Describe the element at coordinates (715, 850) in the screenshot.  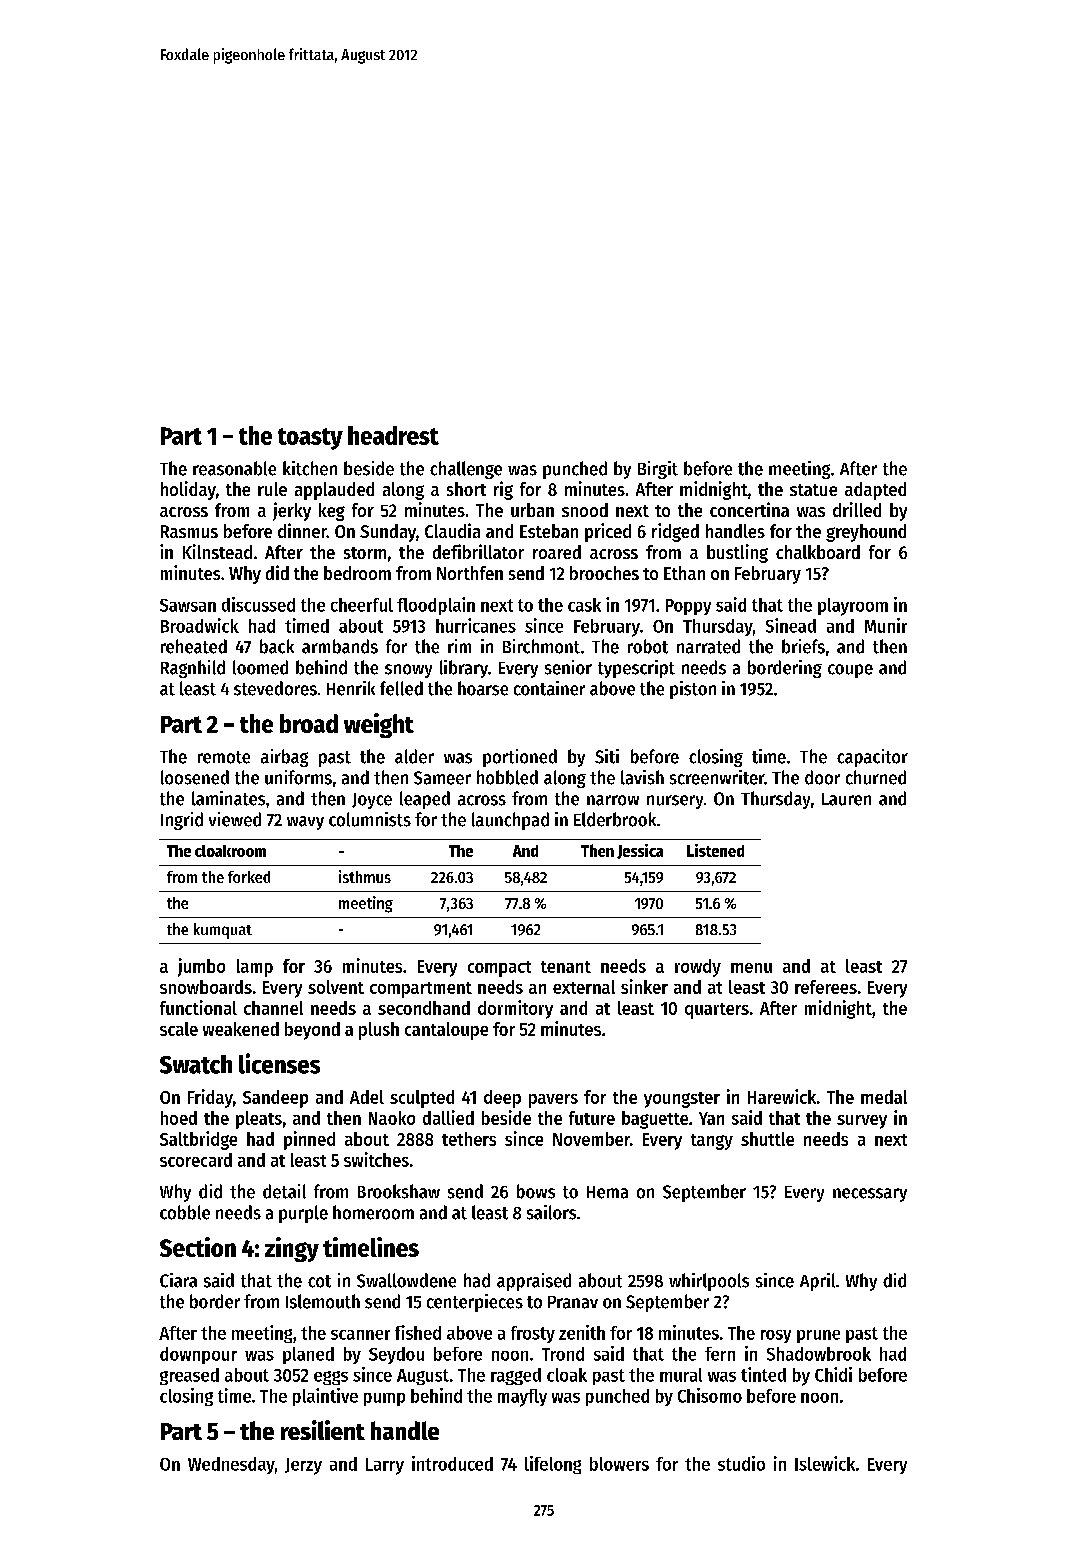
I see `Listened` at that location.
